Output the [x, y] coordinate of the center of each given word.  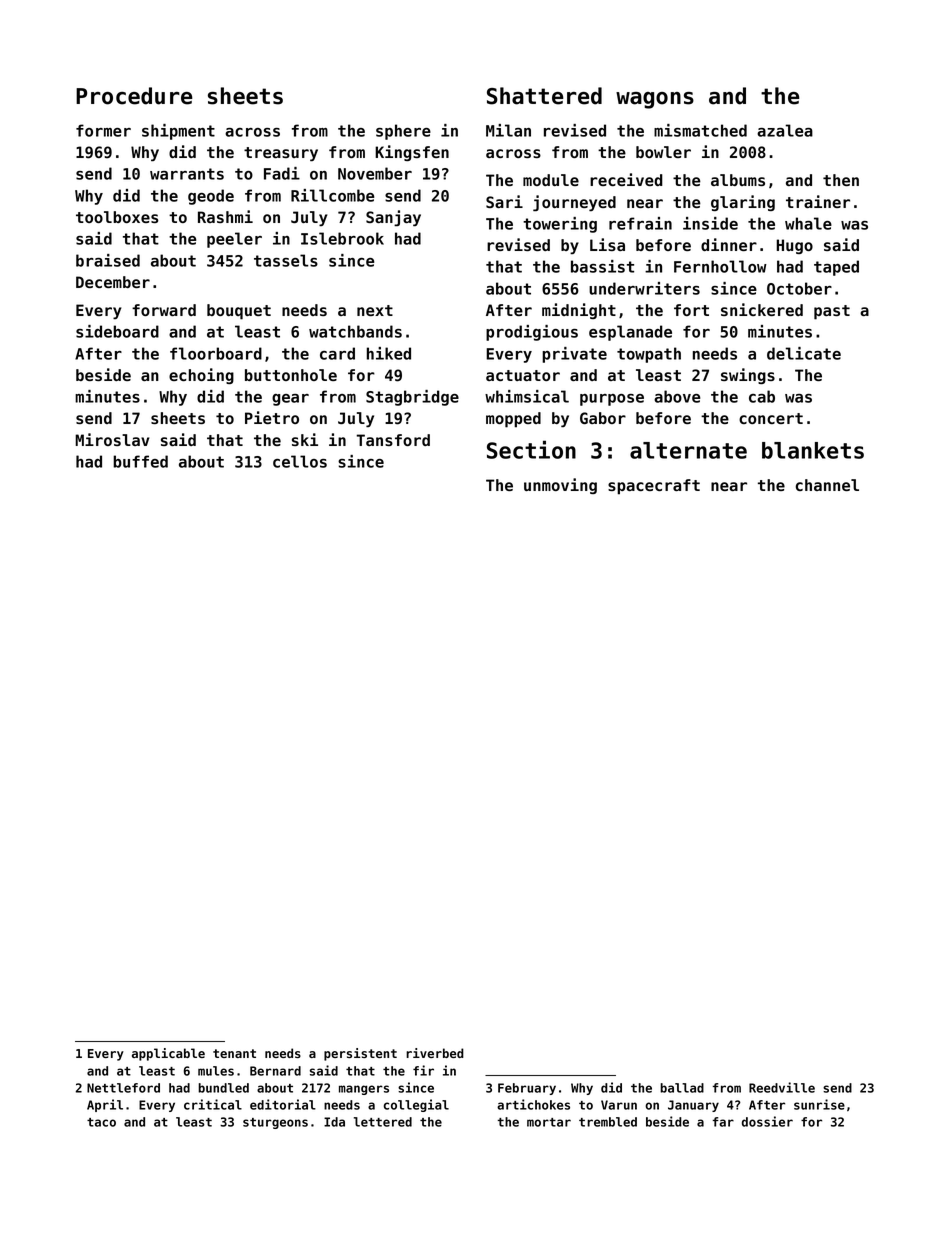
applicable [168, 1054]
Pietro [272, 417]
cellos [300, 461]
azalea [785, 130]
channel [827, 485]
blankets [813, 450]
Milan [508, 130]
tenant [234, 1053]
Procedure [134, 96]
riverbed [435, 1053]
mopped [513, 420]
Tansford [393, 440]
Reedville [782, 1087]
